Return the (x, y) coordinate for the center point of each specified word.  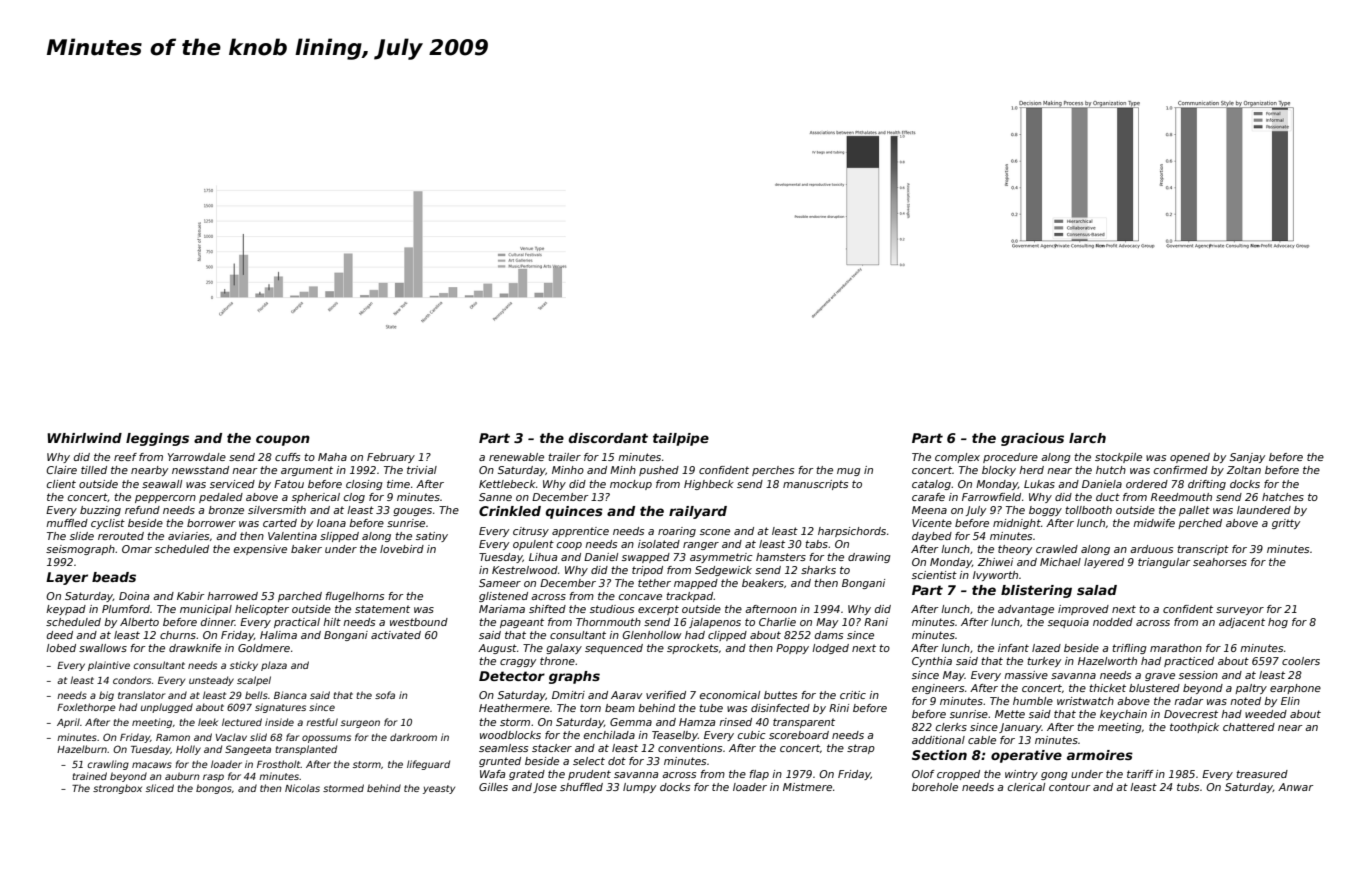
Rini (839, 708)
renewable (516, 457)
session (1198, 675)
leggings (157, 439)
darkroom (413, 737)
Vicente (932, 523)
